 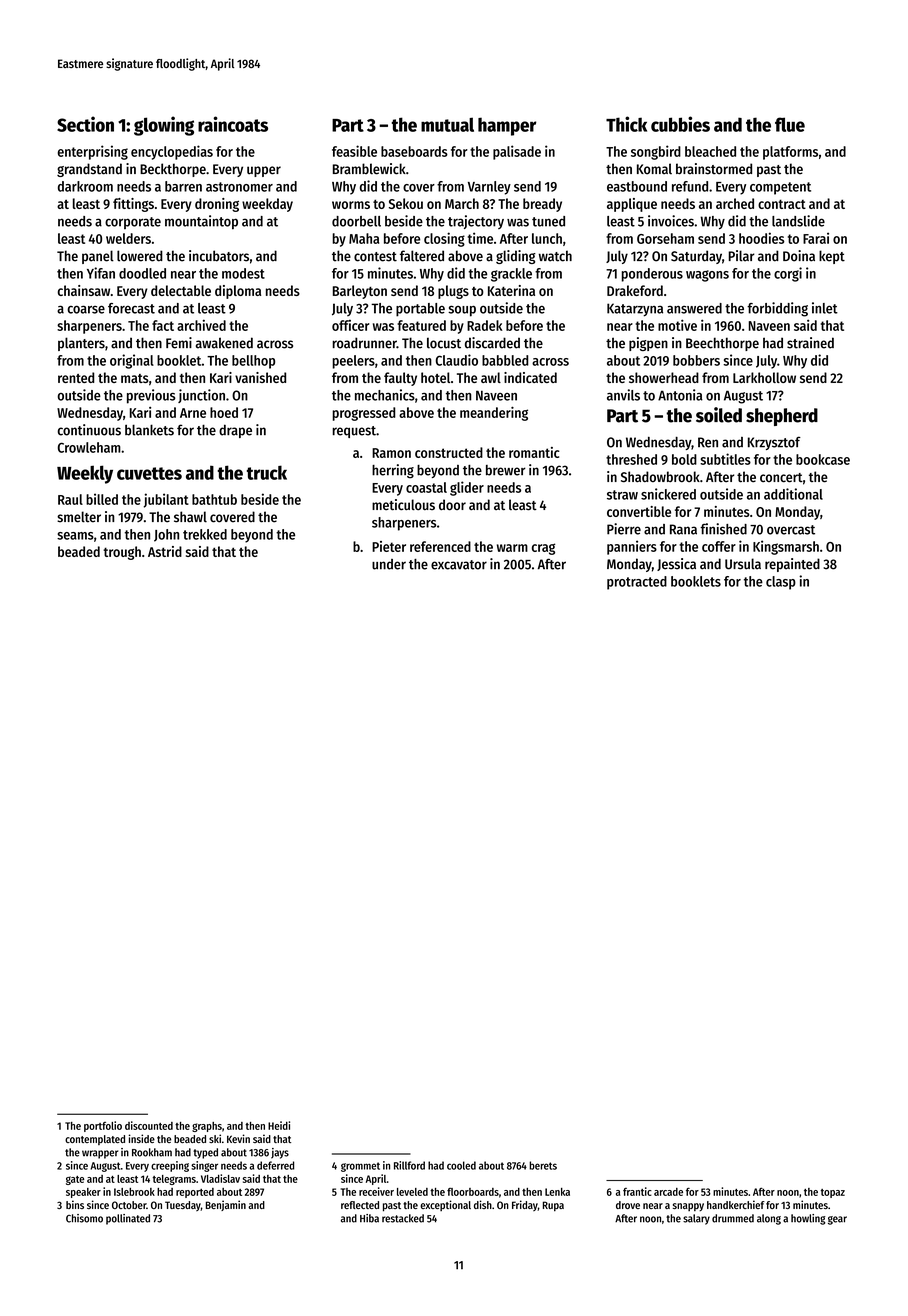 I want to click on cooled, so click(x=461, y=1165).
